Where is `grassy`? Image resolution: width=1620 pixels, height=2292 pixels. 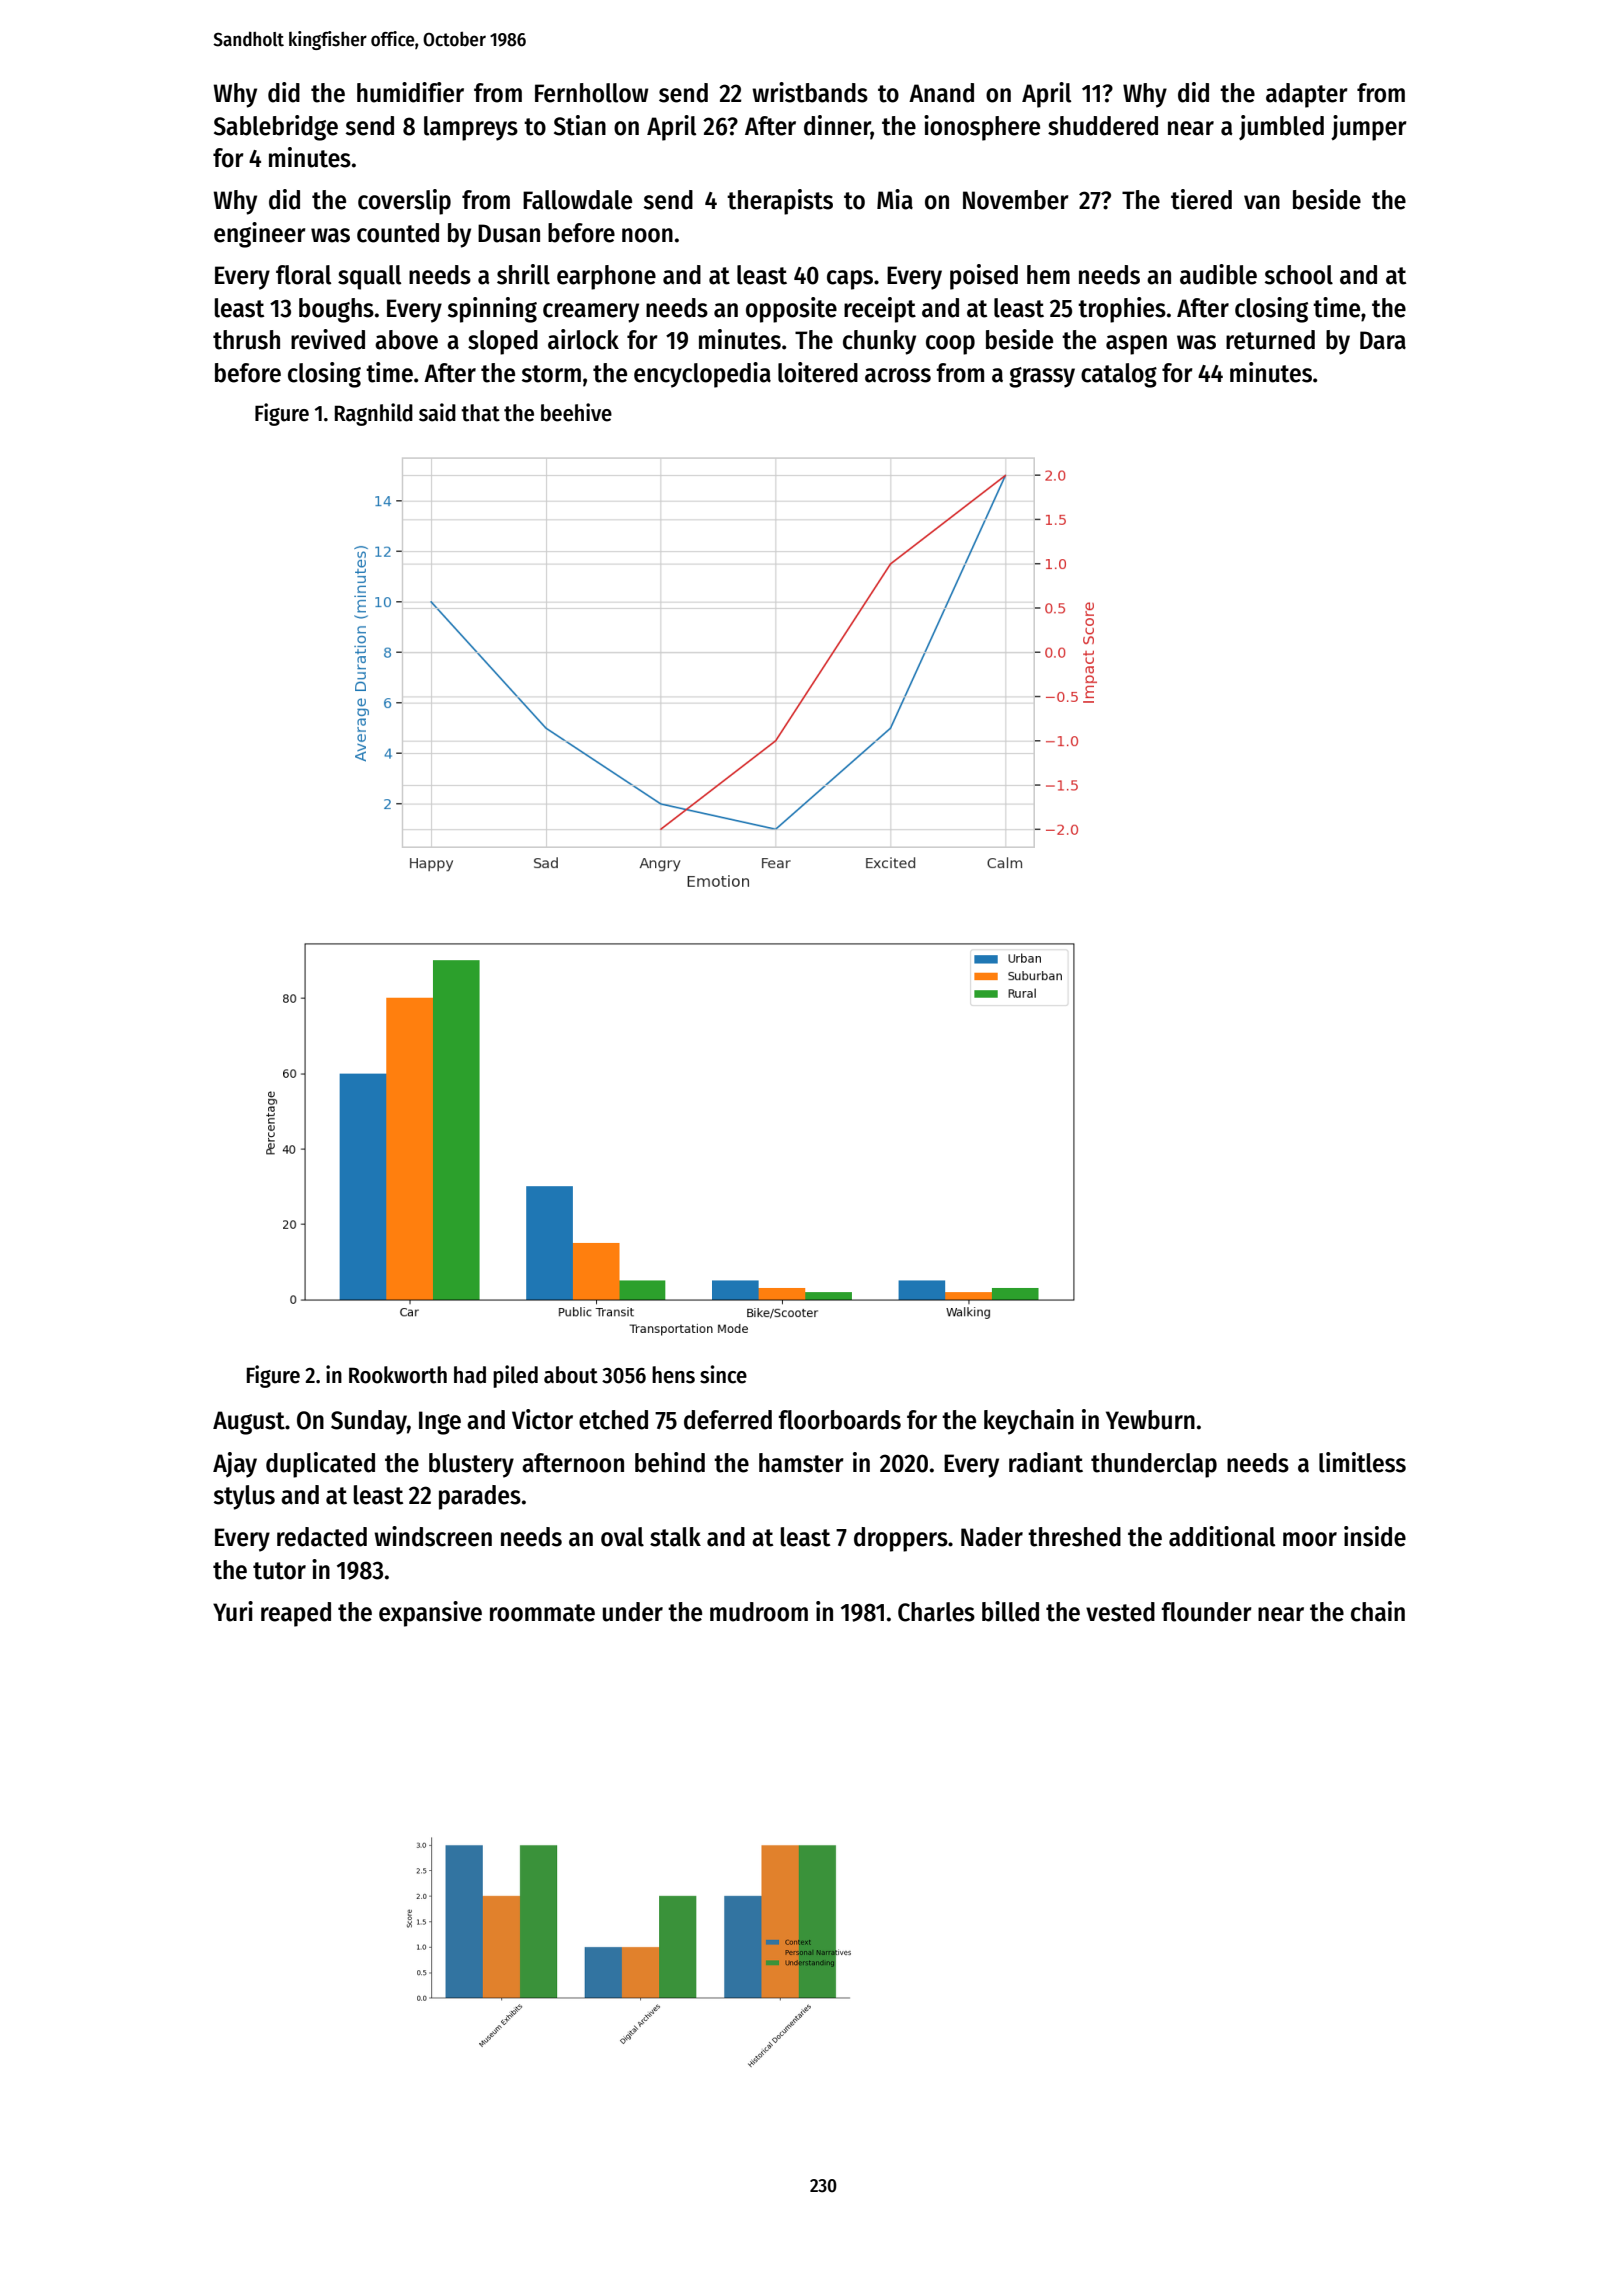 grassy is located at coordinates (1042, 377).
